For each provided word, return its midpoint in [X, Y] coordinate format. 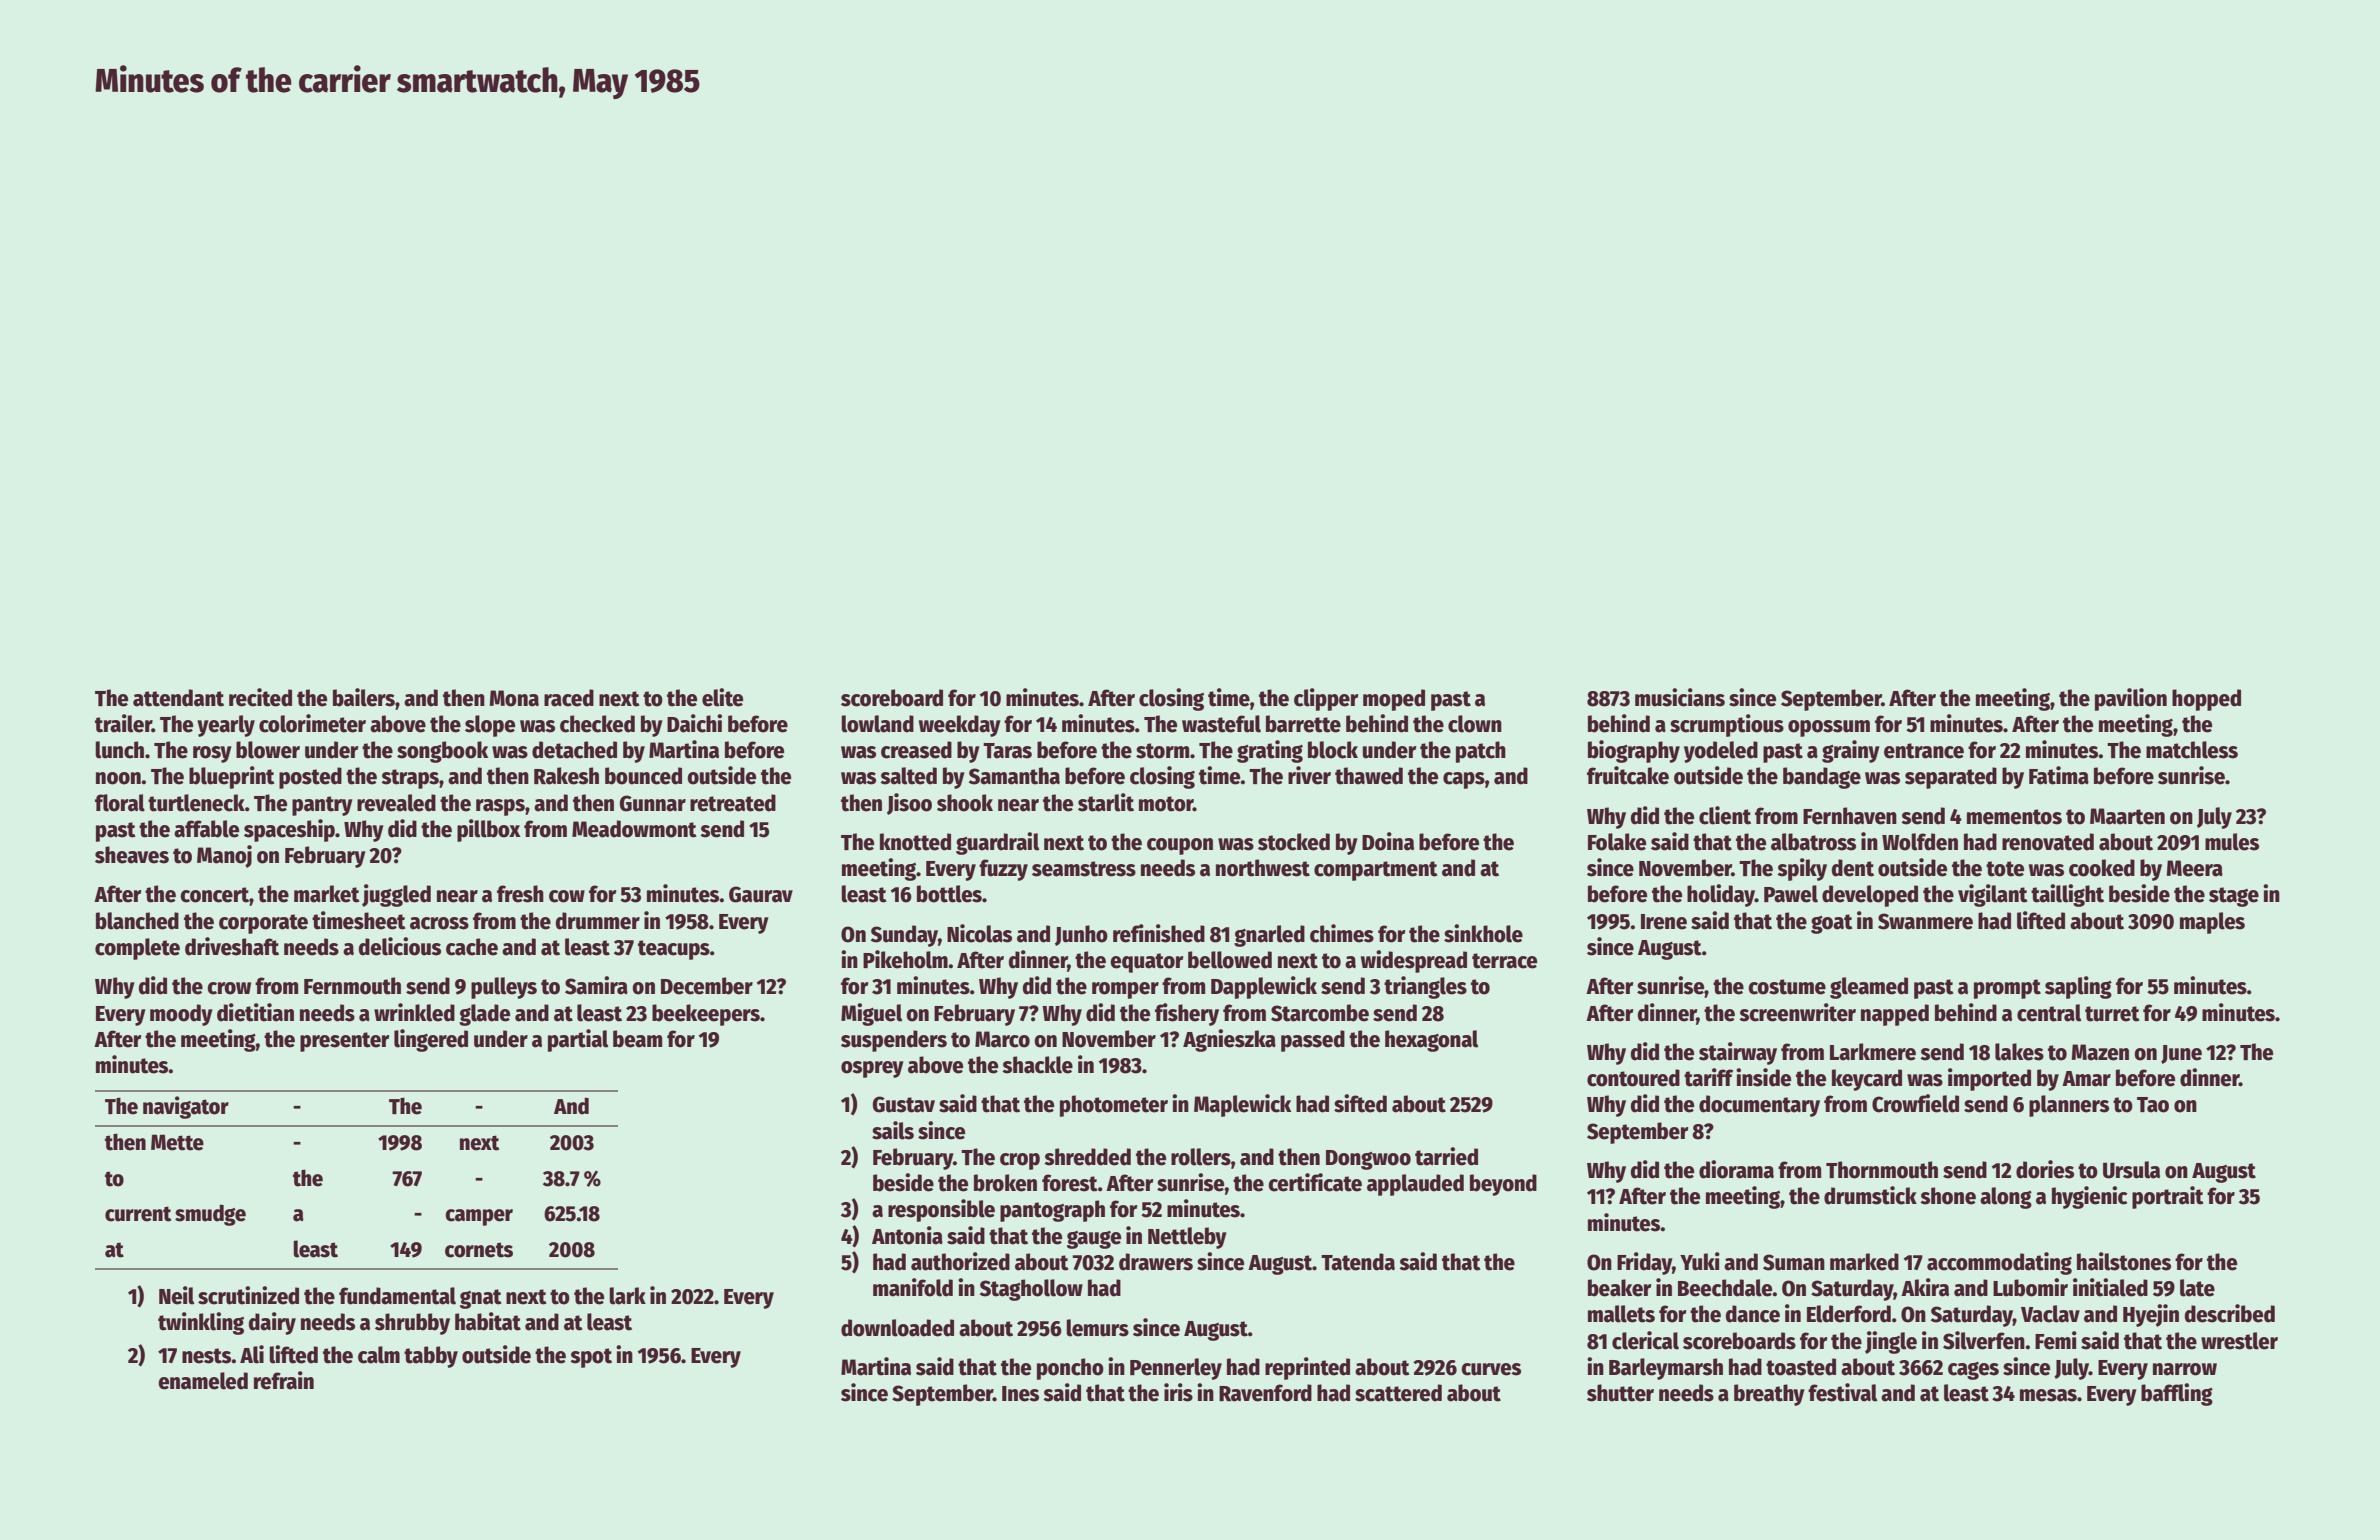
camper [479, 1217]
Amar [2086, 1079]
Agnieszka [1229, 1040]
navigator [186, 1107]
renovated [2048, 842]
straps [410, 779]
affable [206, 829]
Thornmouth [1882, 1170]
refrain [284, 1380]
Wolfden [1920, 842]
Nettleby [1187, 1238]
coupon [1180, 846]
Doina [1388, 841]
